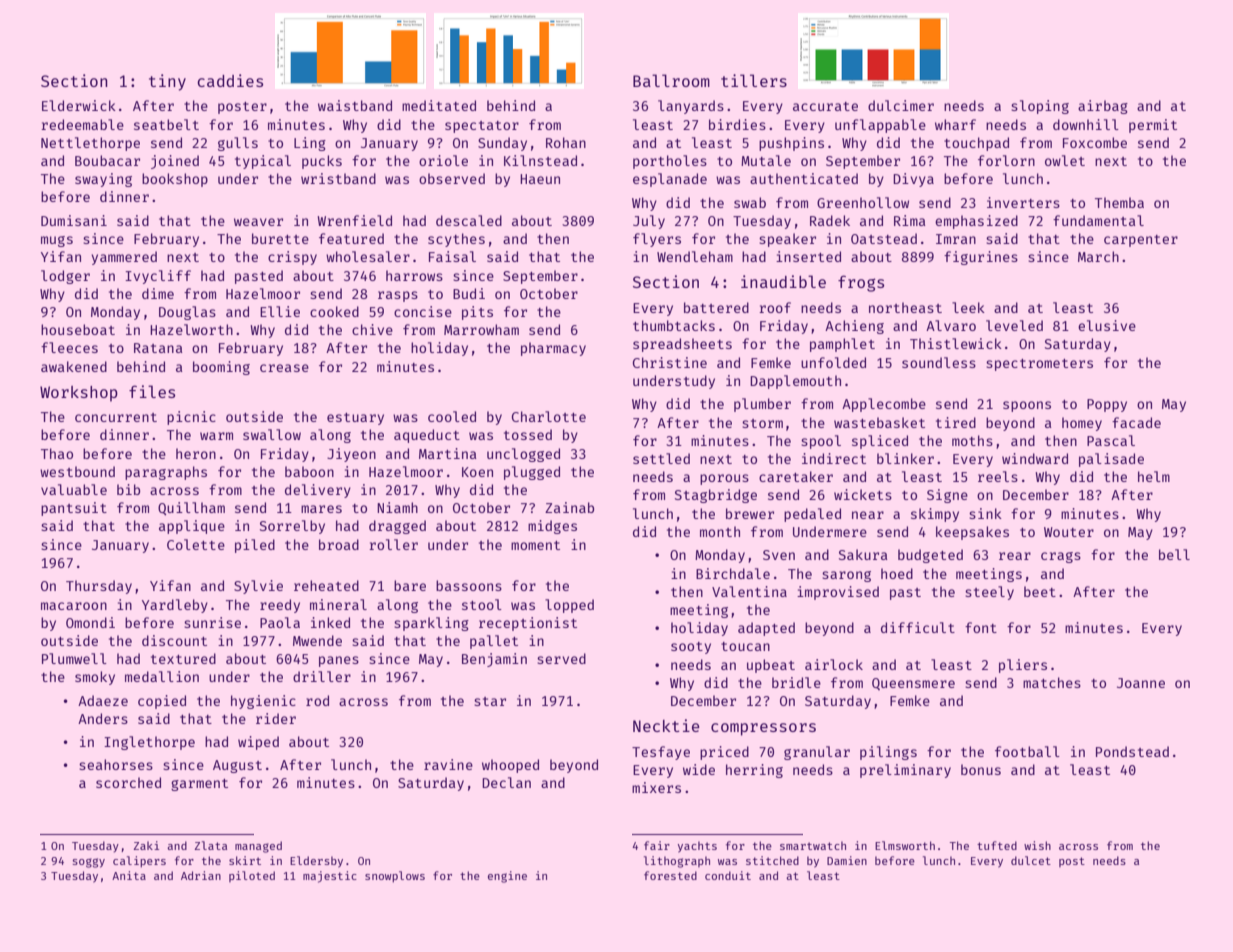 The height and width of the document is (952, 1233). Describe the element at coordinates (1039, 365) in the document. I see `spectrometers` at that location.
